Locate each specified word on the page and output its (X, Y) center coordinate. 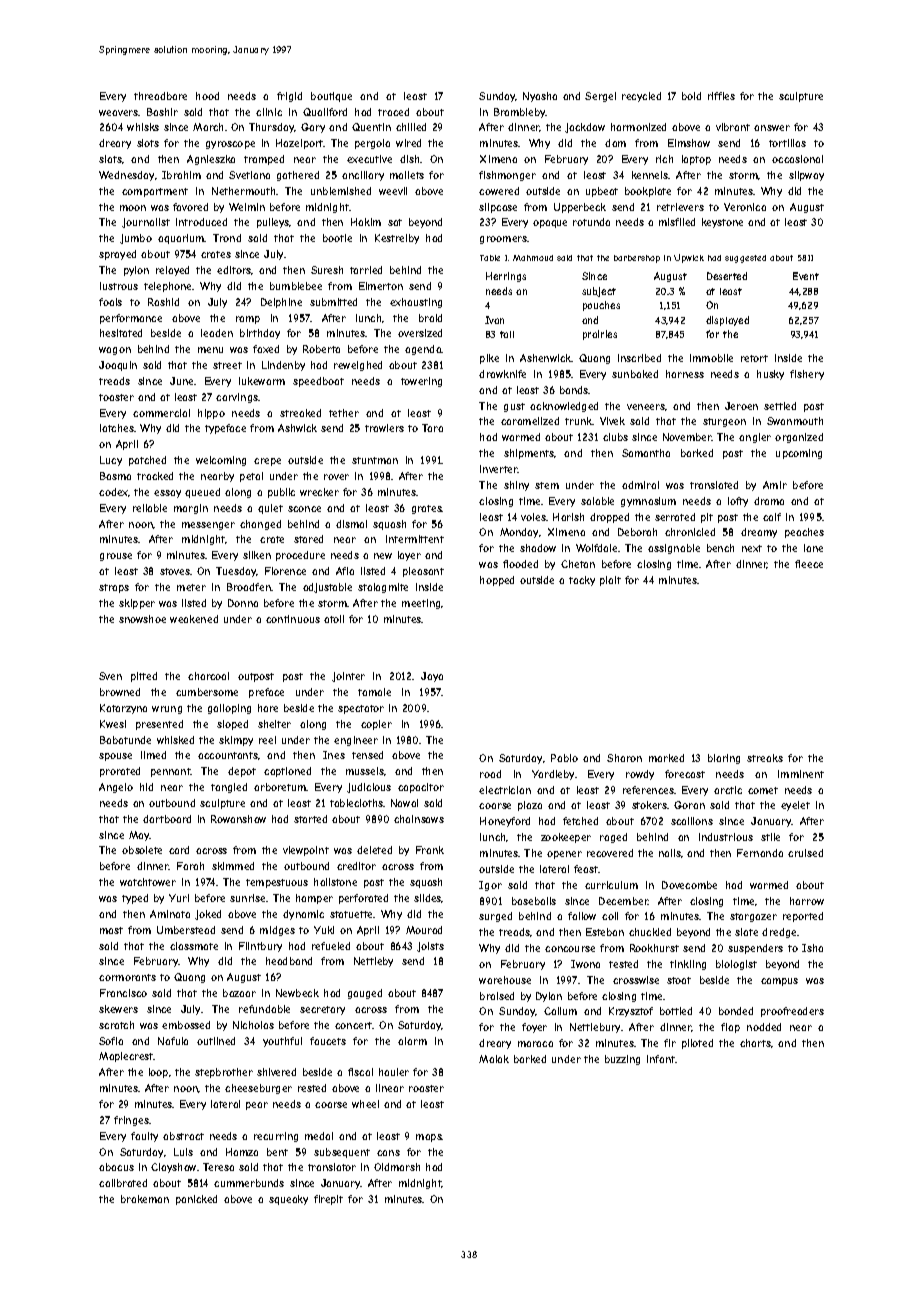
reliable (150, 508)
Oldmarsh (397, 1167)
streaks (765, 758)
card (179, 850)
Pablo (564, 758)
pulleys (273, 223)
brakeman (145, 1199)
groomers (504, 240)
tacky (582, 581)
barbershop (637, 259)
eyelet (795, 806)
